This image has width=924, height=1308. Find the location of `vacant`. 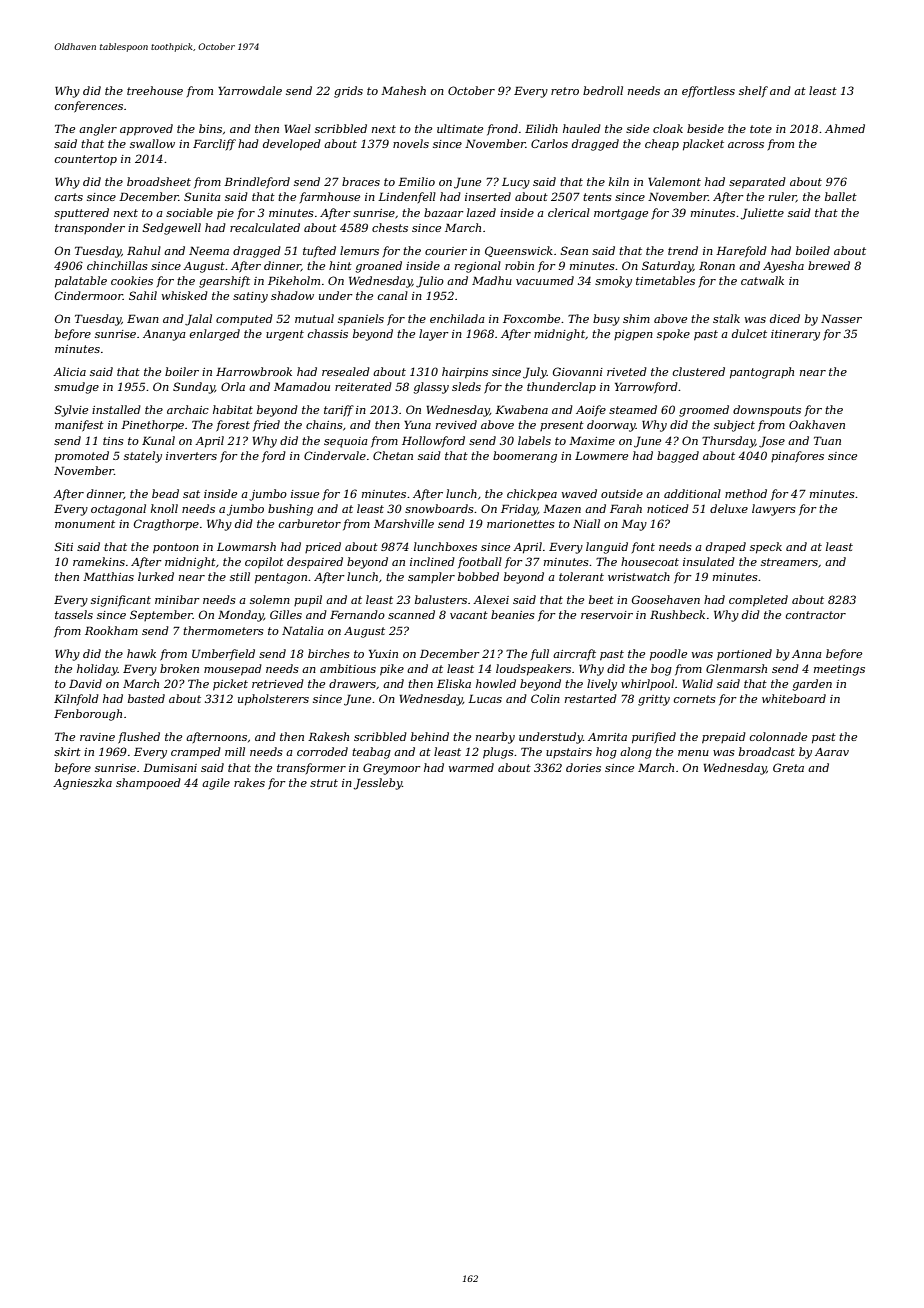

vacant is located at coordinates (469, 615).
